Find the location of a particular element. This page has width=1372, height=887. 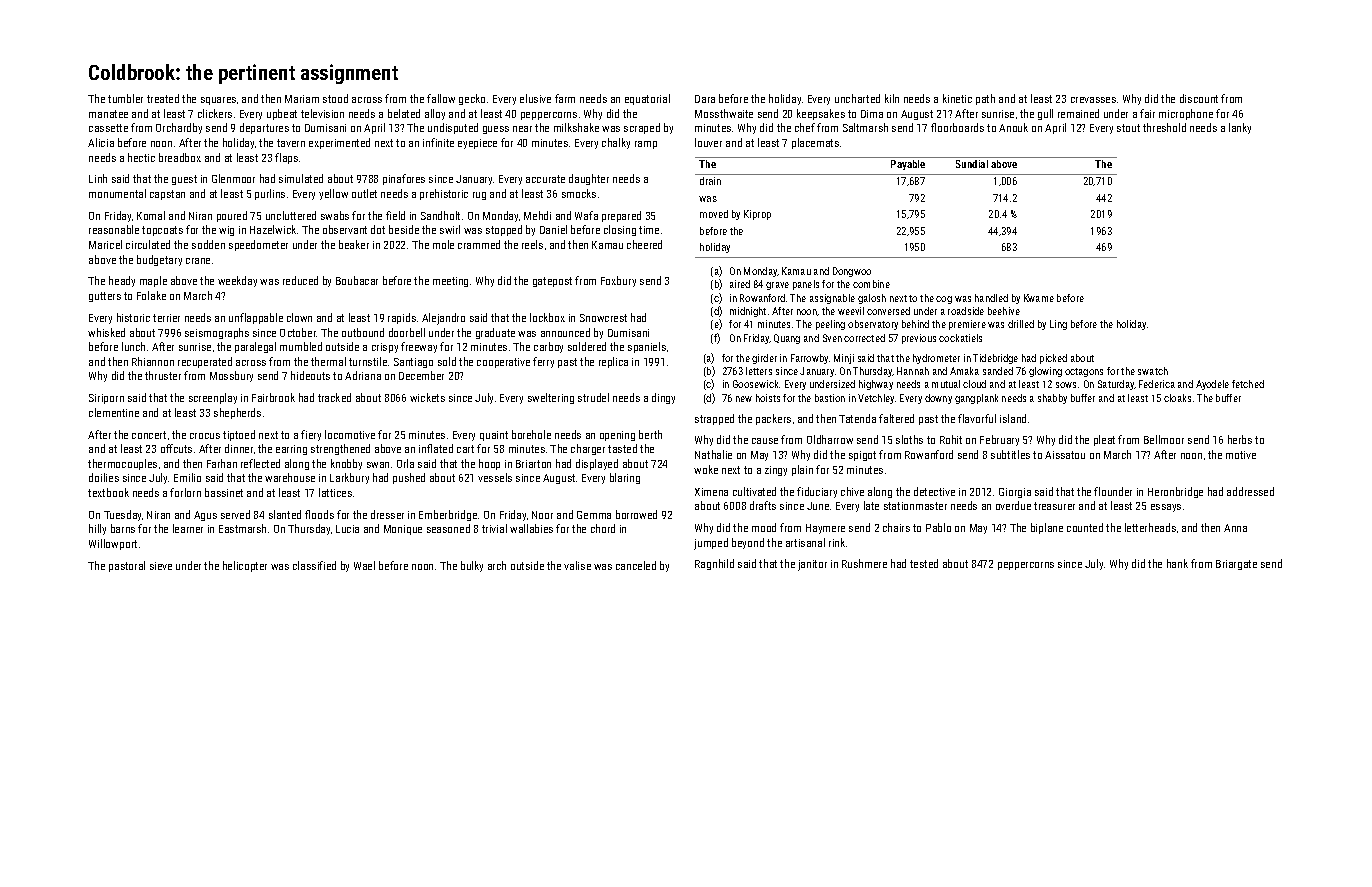

manatee is located at coordinates (108, 114).
